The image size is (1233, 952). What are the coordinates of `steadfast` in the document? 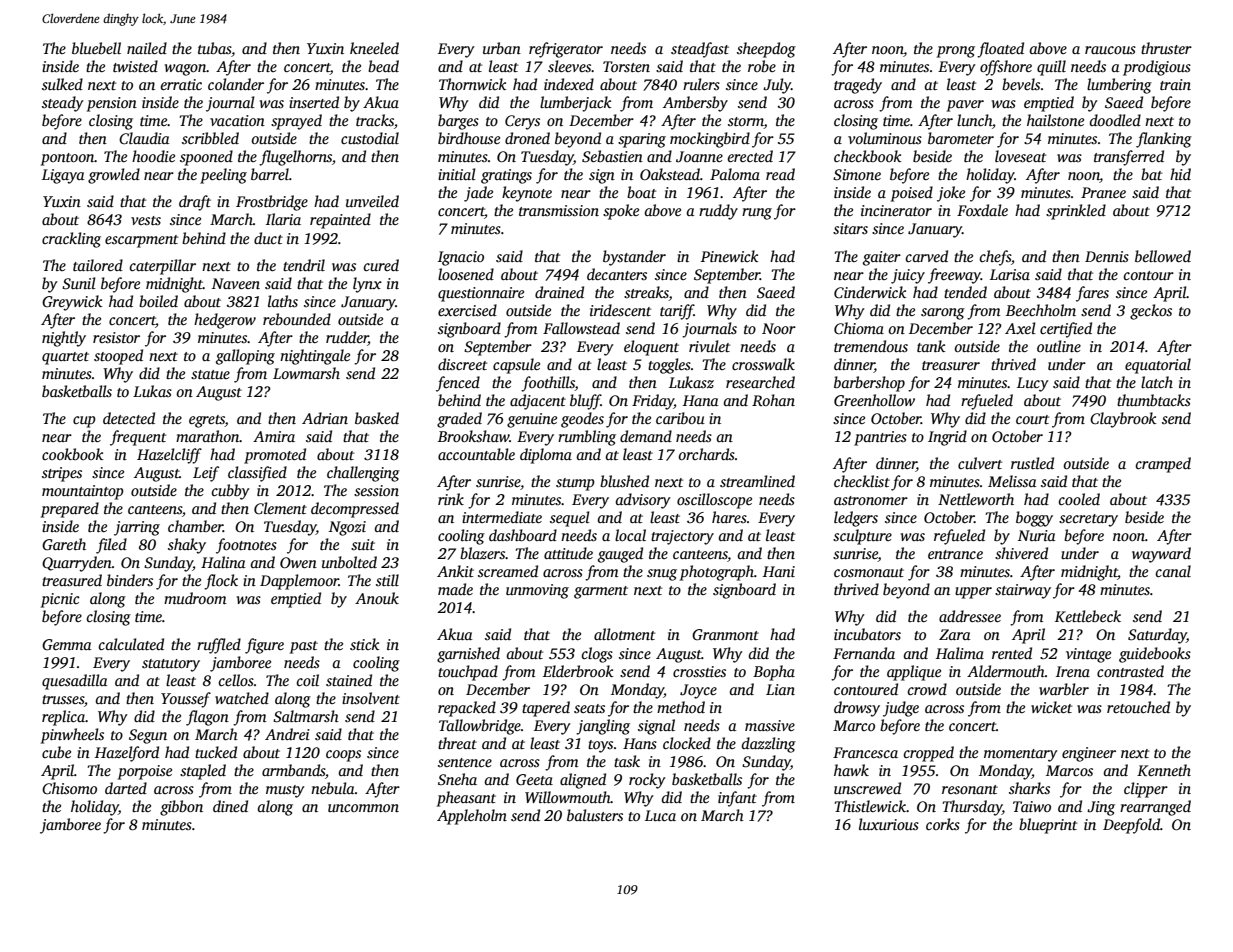 It's located at (700, 50).
